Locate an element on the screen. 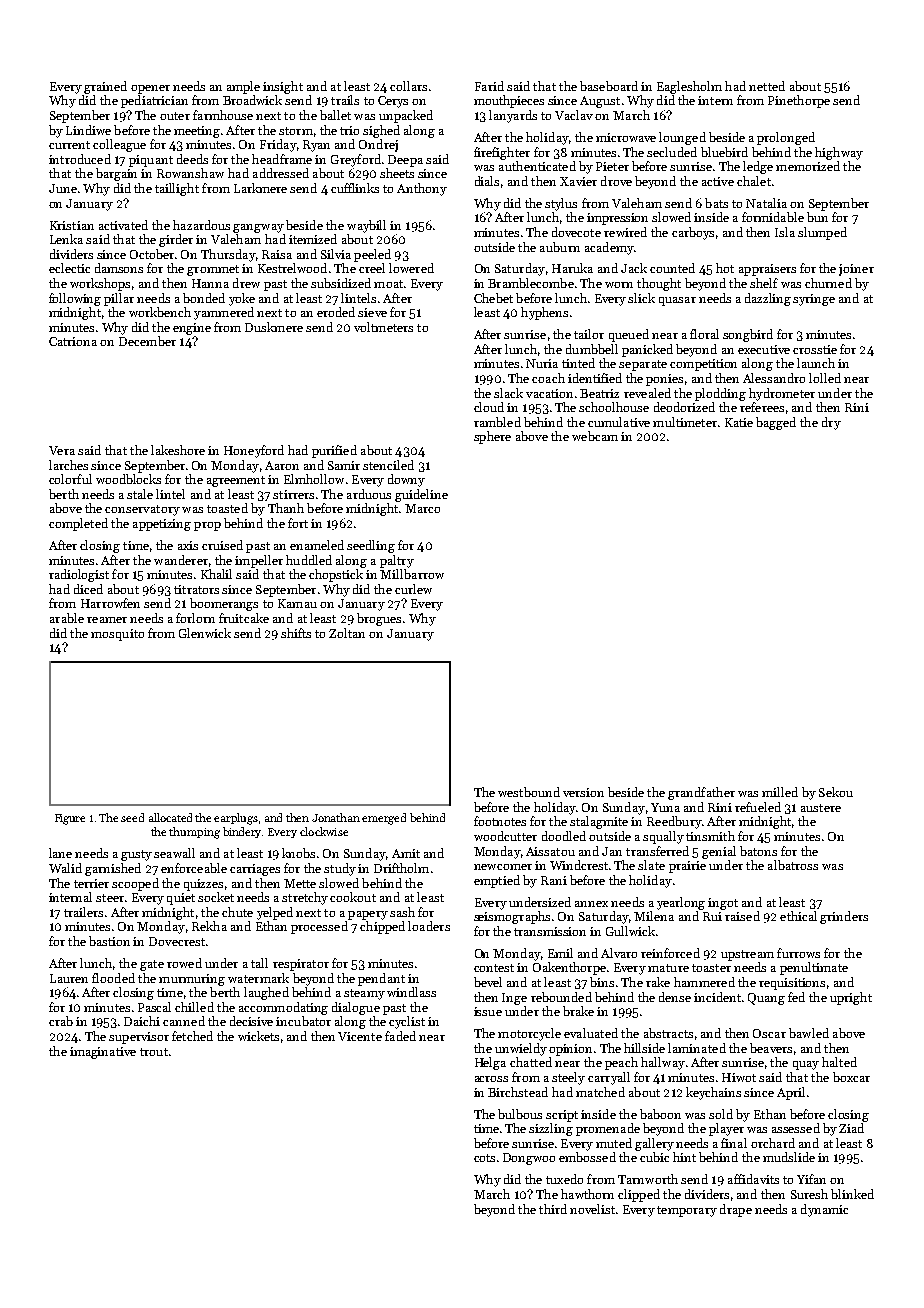 Image resolution: width=924 pixels, height=1308 pixels. trout is located at coordinates (154, 1052).
